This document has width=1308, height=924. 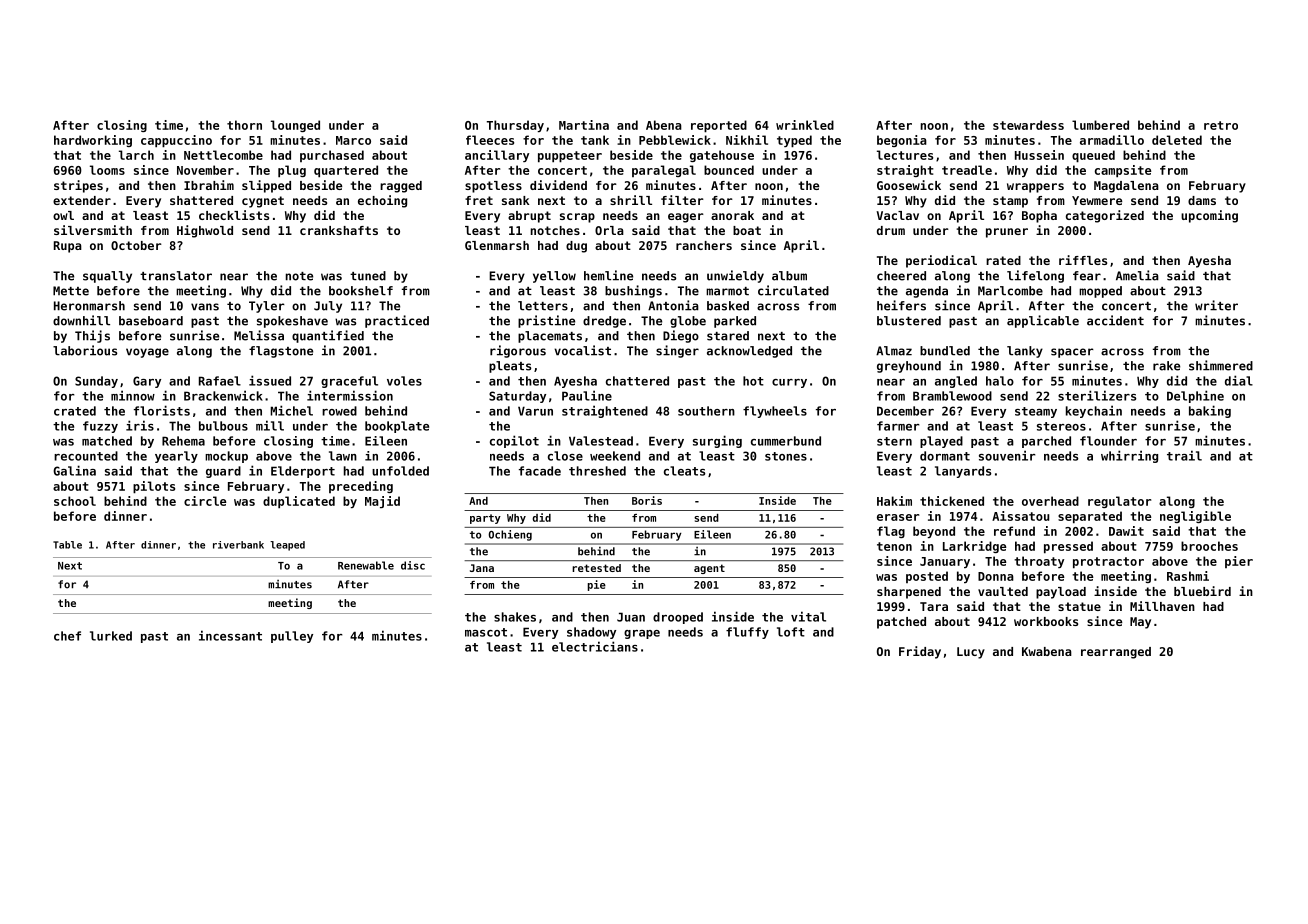 What do you see at coordinates (1126, 187) in the document?
I see `Magdalena` at bounding box center [1126, 187].
